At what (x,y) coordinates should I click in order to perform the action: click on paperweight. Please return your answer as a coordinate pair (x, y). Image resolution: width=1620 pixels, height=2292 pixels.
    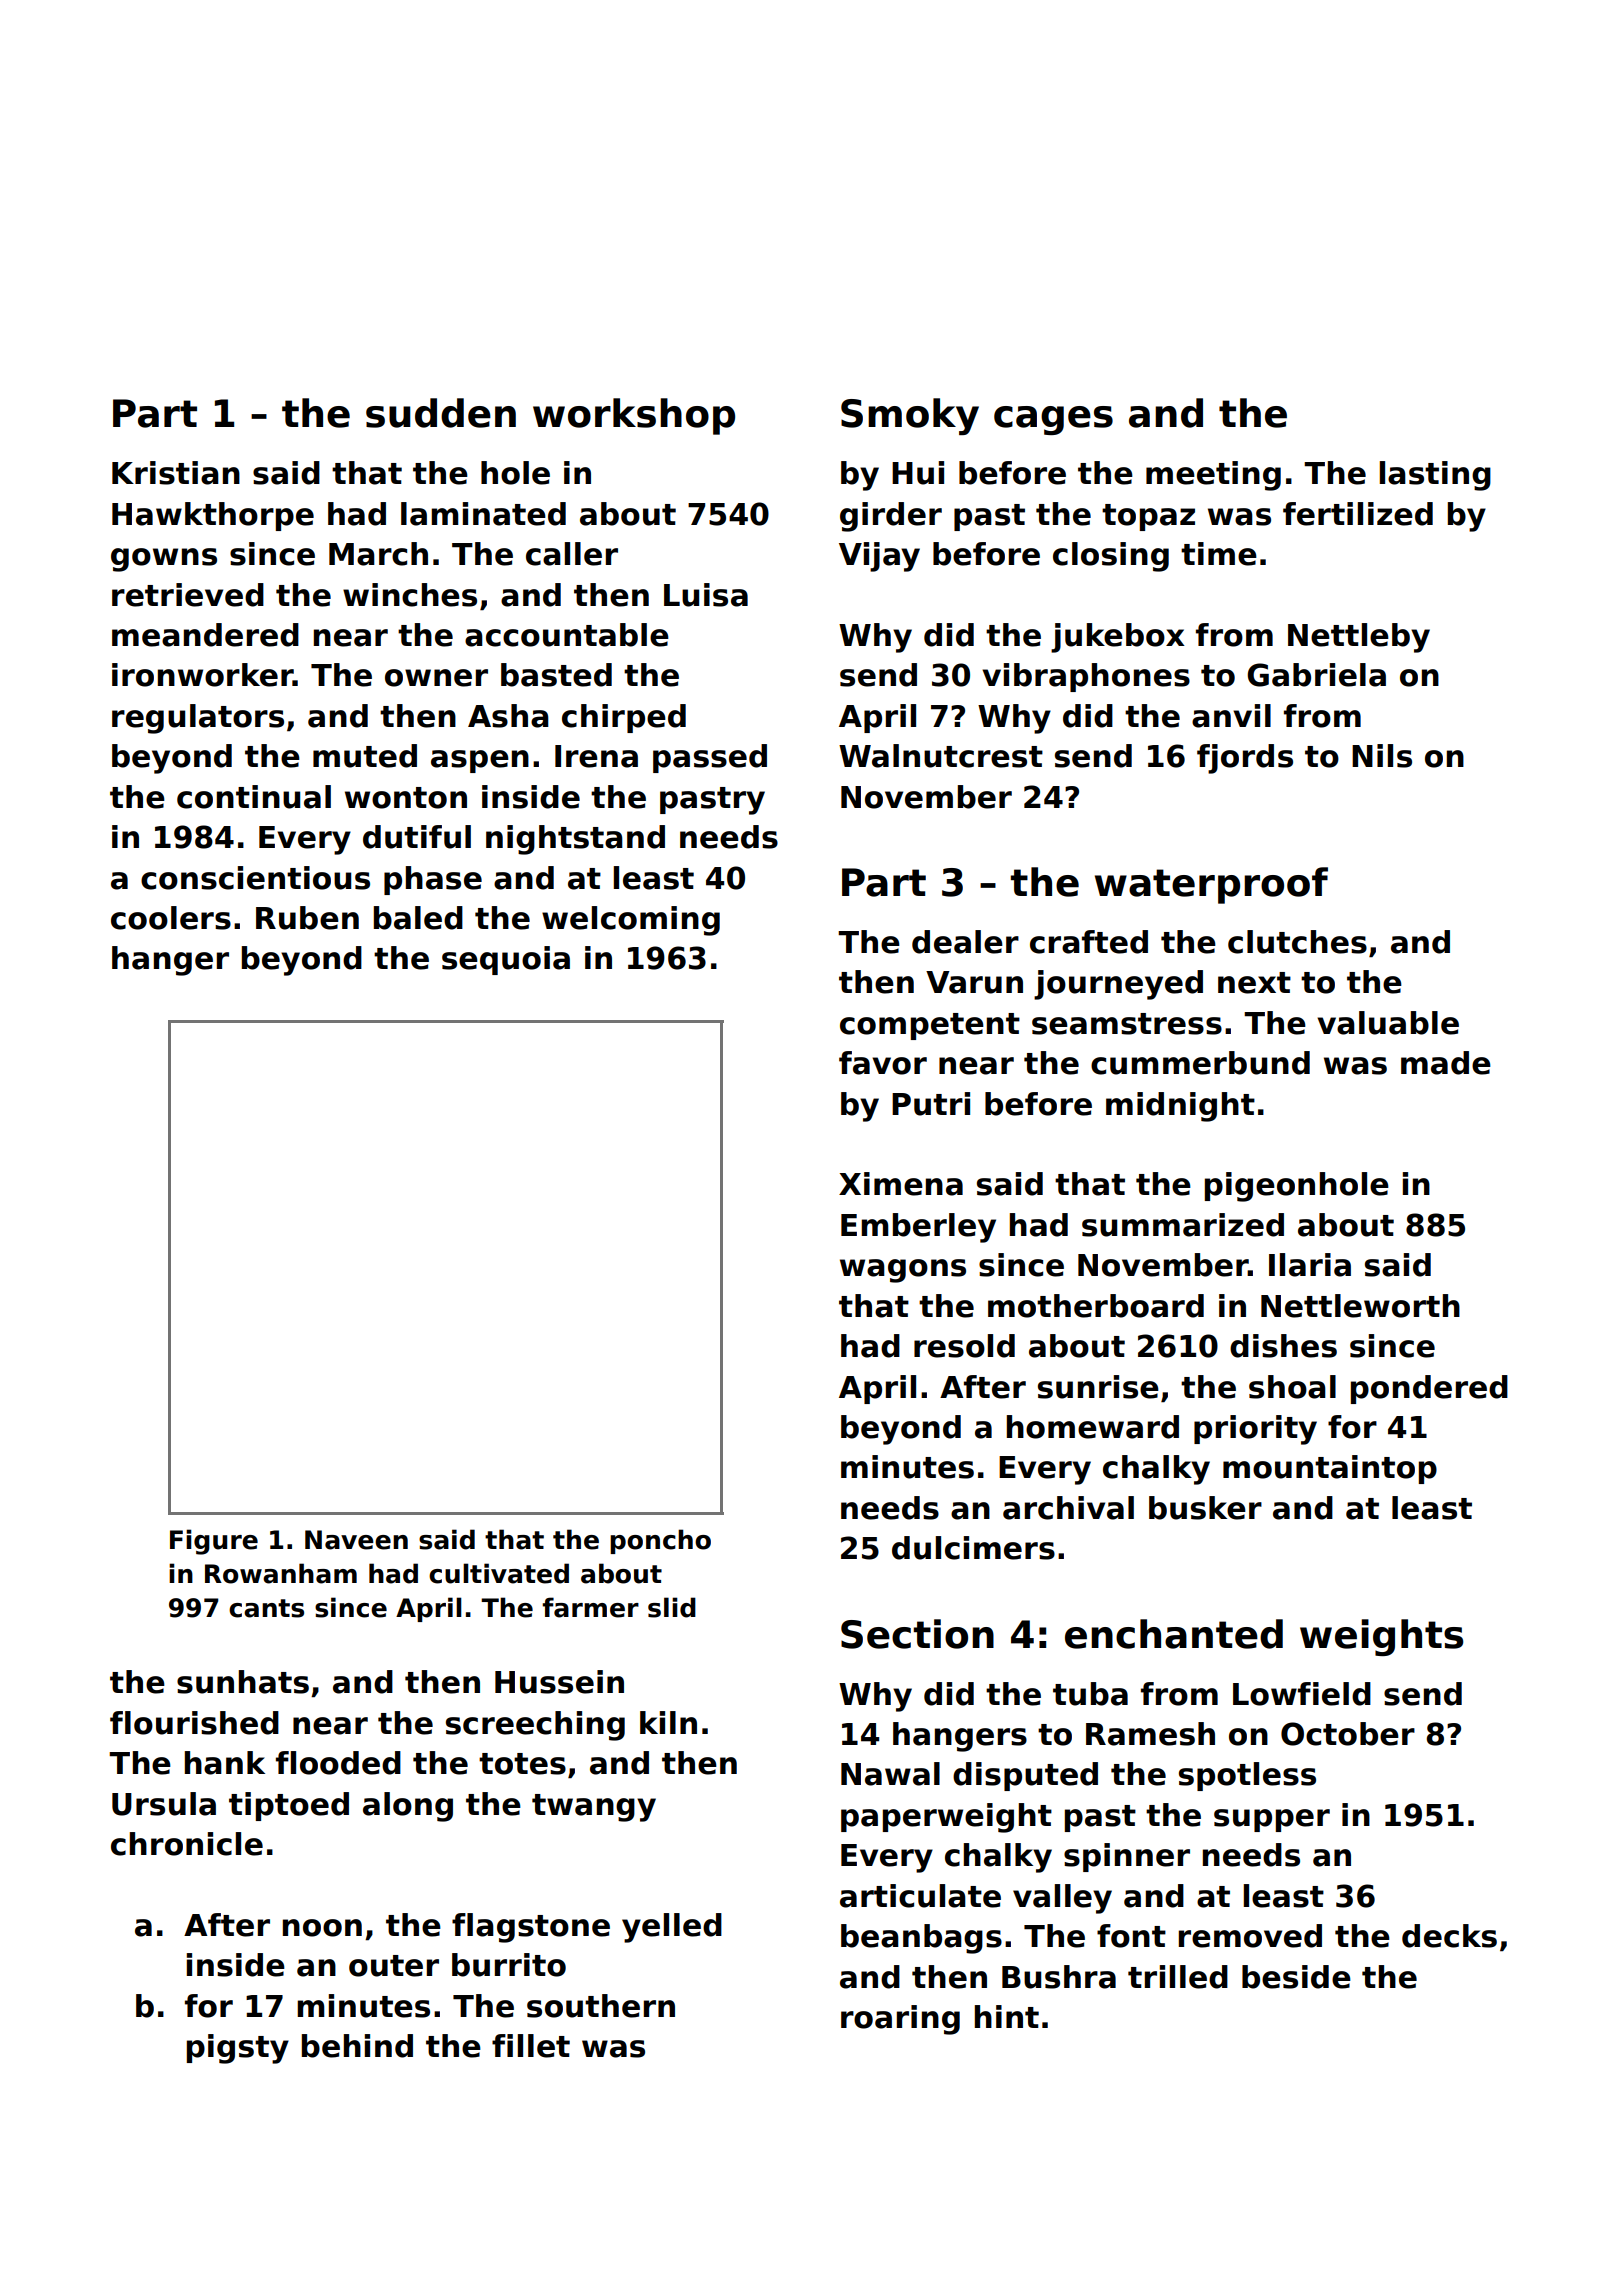
    Looking at the image, I should click on (946, 1818).
